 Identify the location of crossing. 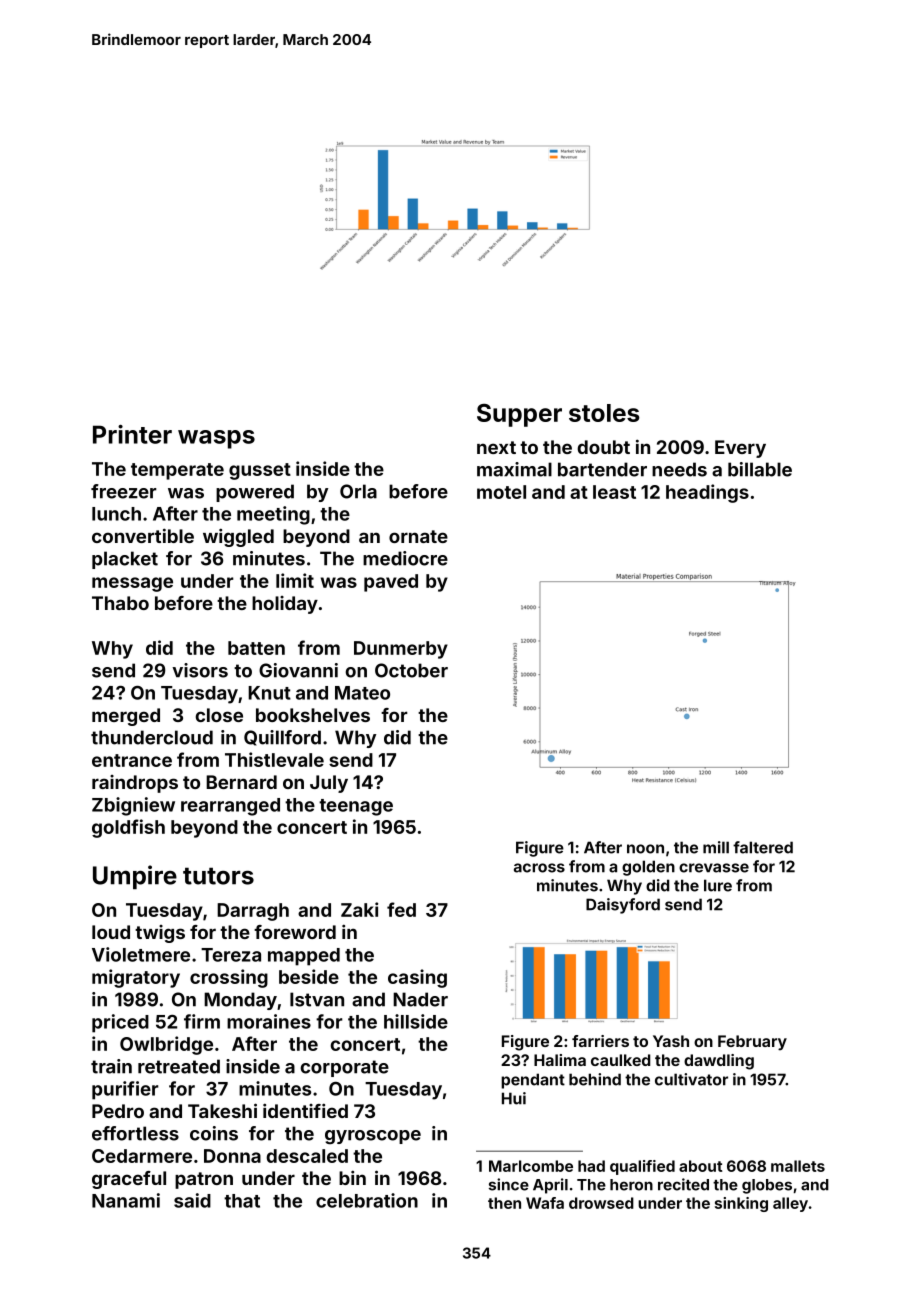
(229, 978).
